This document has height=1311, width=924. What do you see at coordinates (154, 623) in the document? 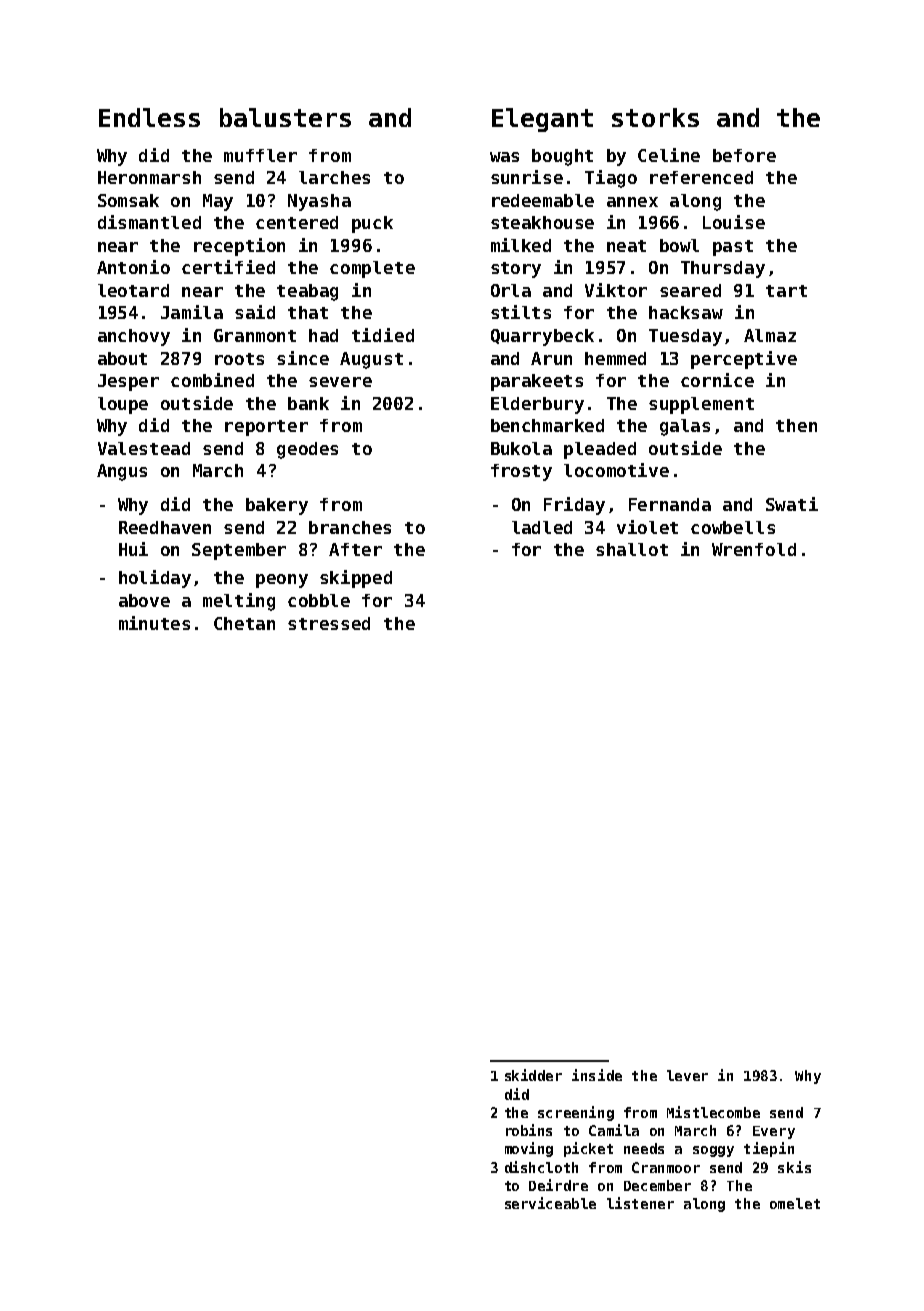
I see `minutes` at bounding box center [154, 623].
